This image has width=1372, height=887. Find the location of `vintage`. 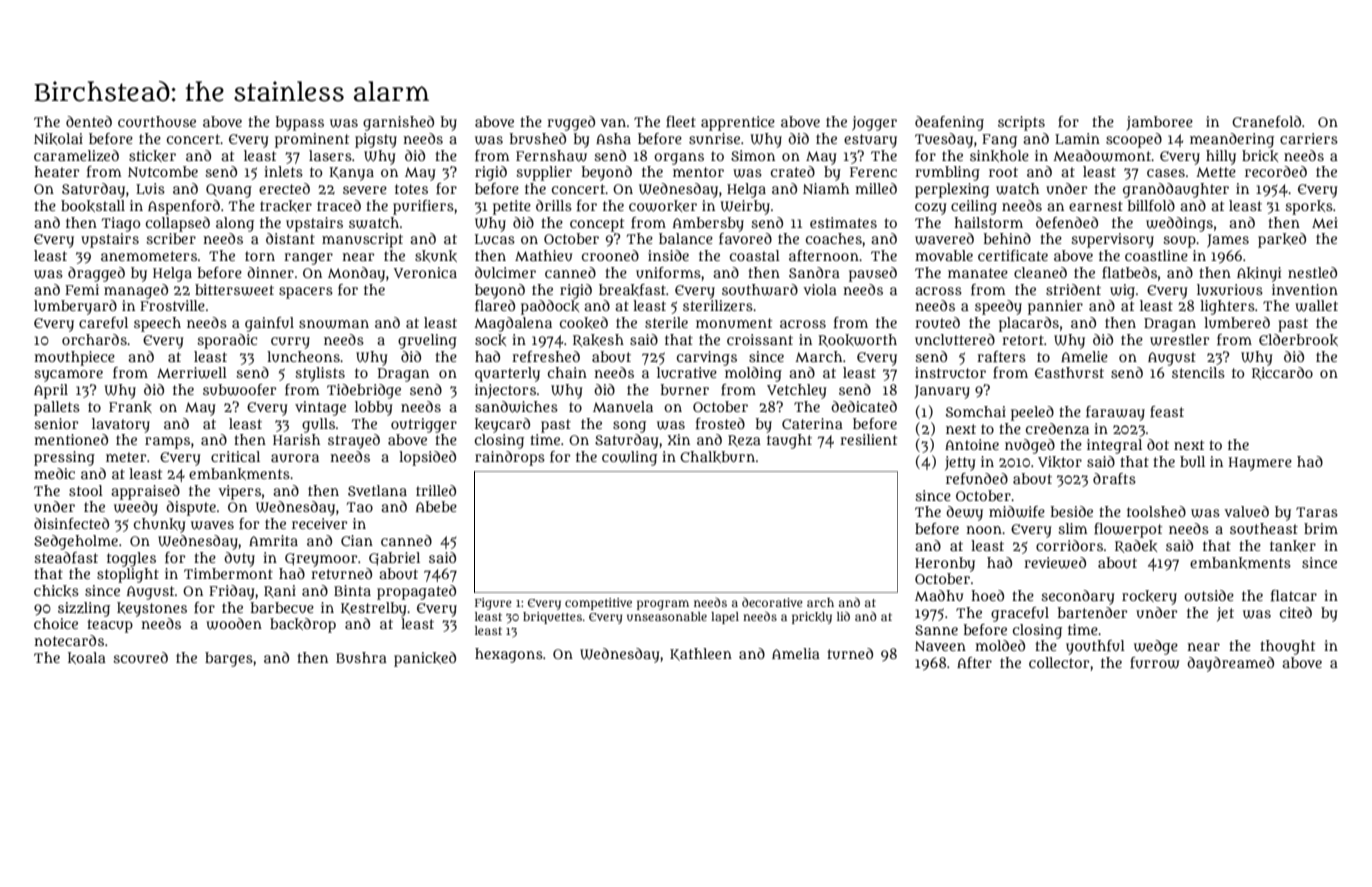

vintage is located at coordinates (320, 408).
